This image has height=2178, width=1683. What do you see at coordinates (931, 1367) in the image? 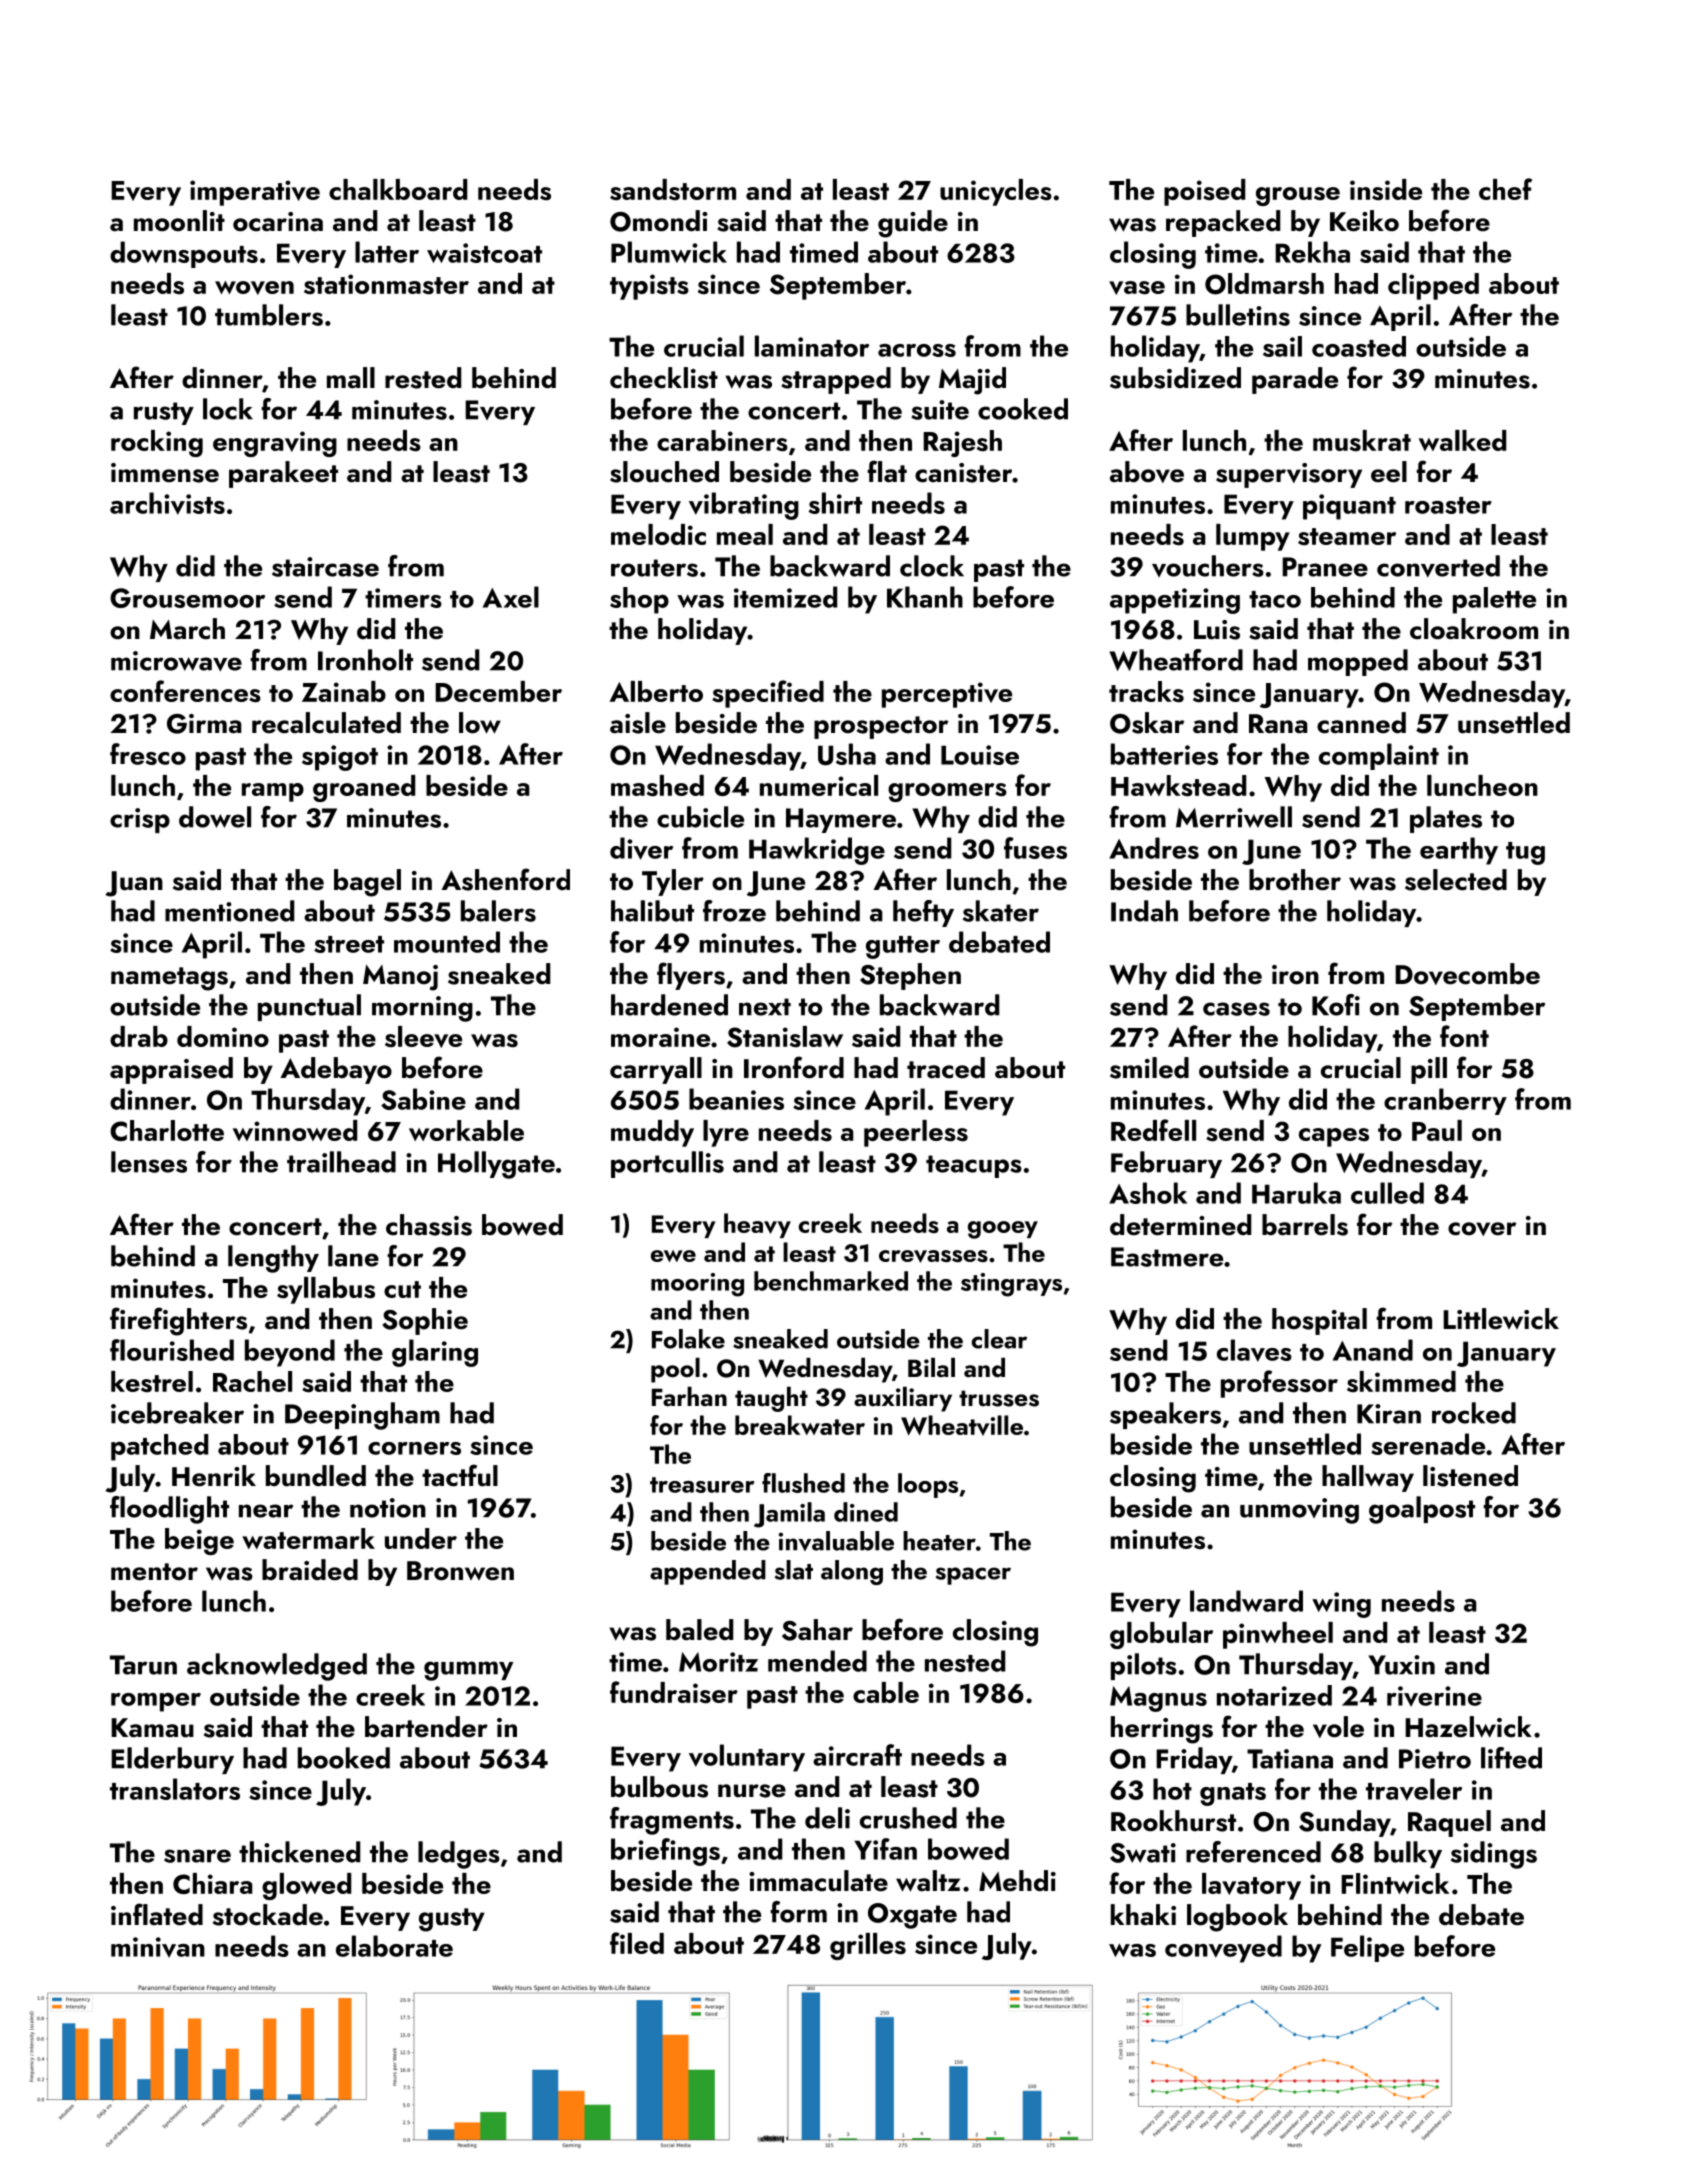
I see `Bilal` at bounding box center [931, 1367].
